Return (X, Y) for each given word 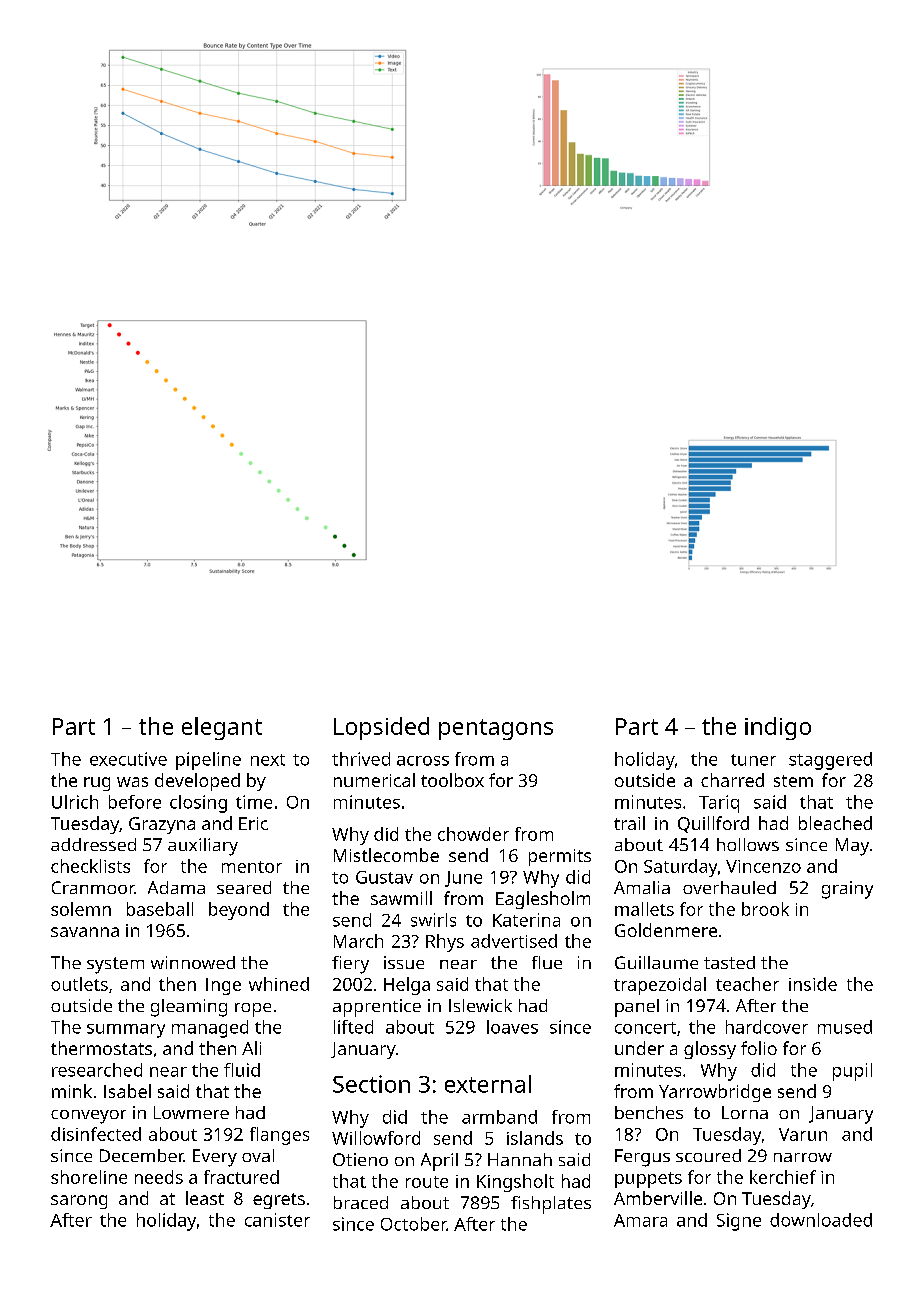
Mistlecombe (386, 855)
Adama (176, 887)
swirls (433, 920)
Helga (407, 986)
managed (210, 1029)
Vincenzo (763, 866)
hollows (748, 844)
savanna (85, 932)
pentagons (496, 729)
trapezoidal (660, 986)
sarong (79, 1202)
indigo (778, 728)
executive (128, 759)
